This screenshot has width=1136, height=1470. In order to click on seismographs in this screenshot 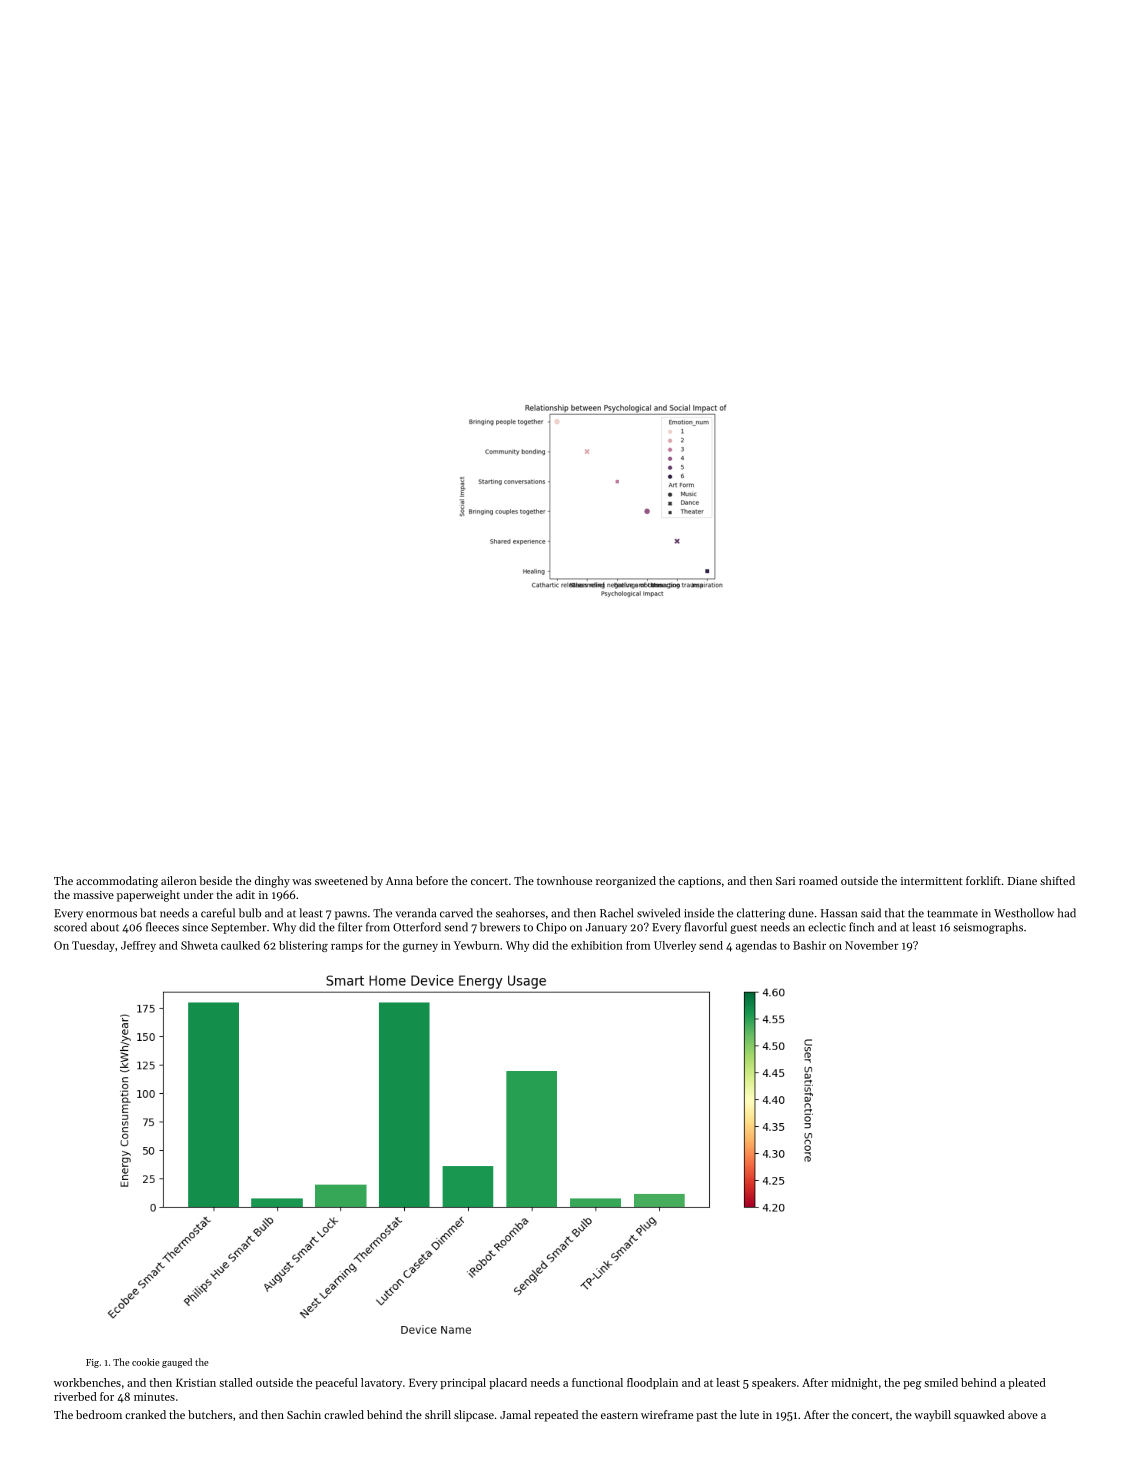, I will do `click(988, 928)`.
